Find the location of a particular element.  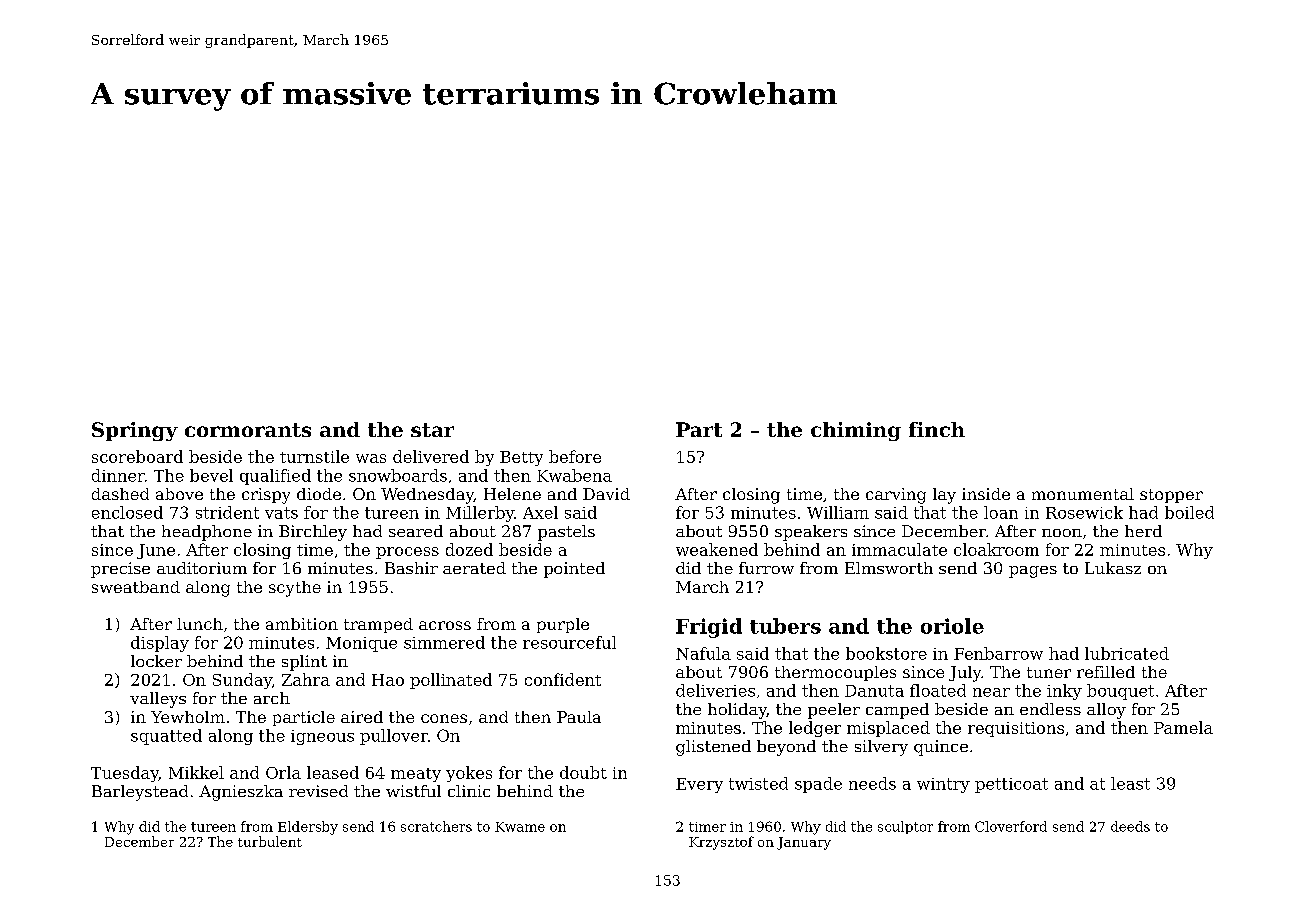

Kwabena is located at coordinates (574, 475).
